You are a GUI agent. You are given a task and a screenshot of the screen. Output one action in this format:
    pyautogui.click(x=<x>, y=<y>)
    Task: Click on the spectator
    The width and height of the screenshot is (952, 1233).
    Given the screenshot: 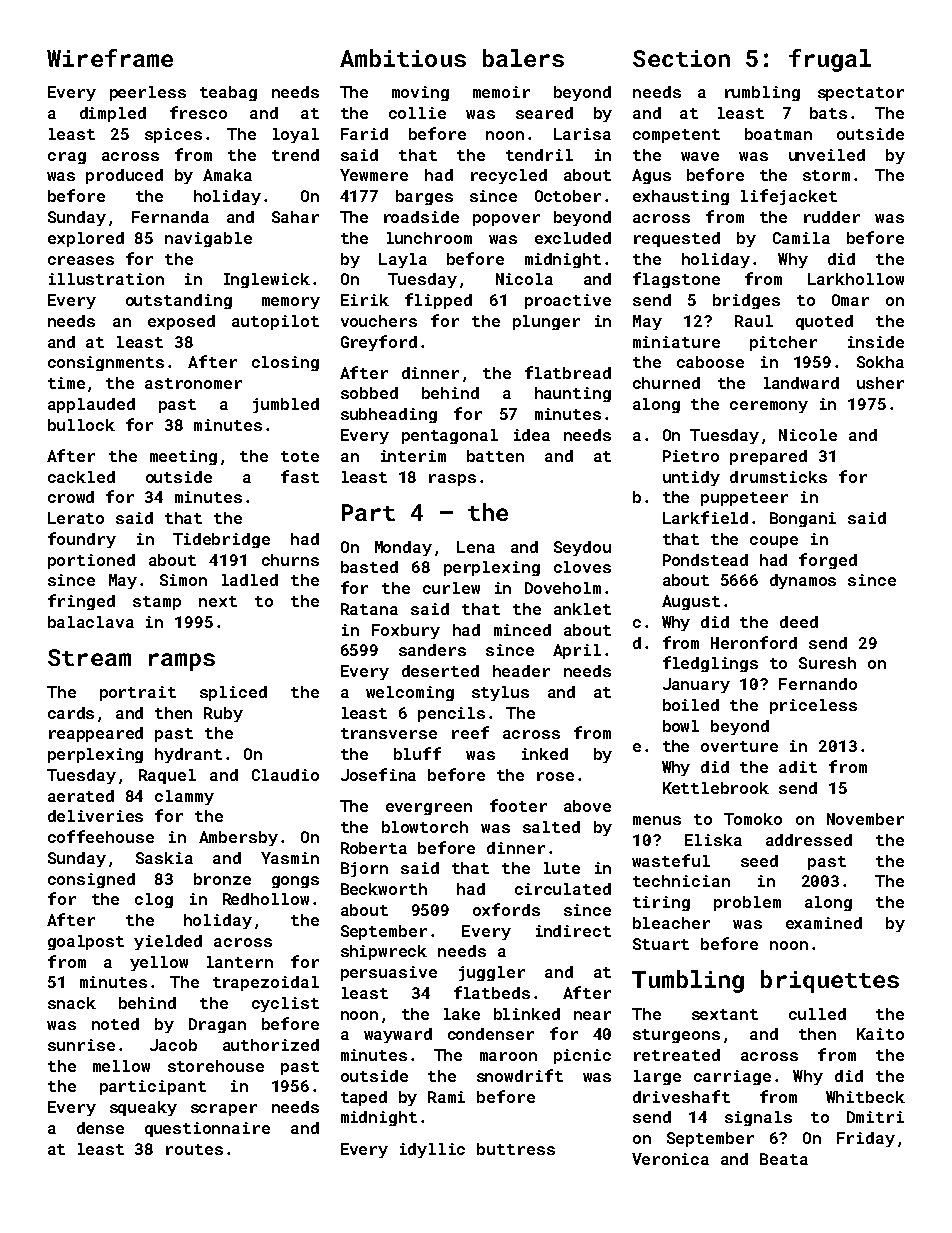 What is the action you would take?
    pyautogui.click(x=861, y=94)
